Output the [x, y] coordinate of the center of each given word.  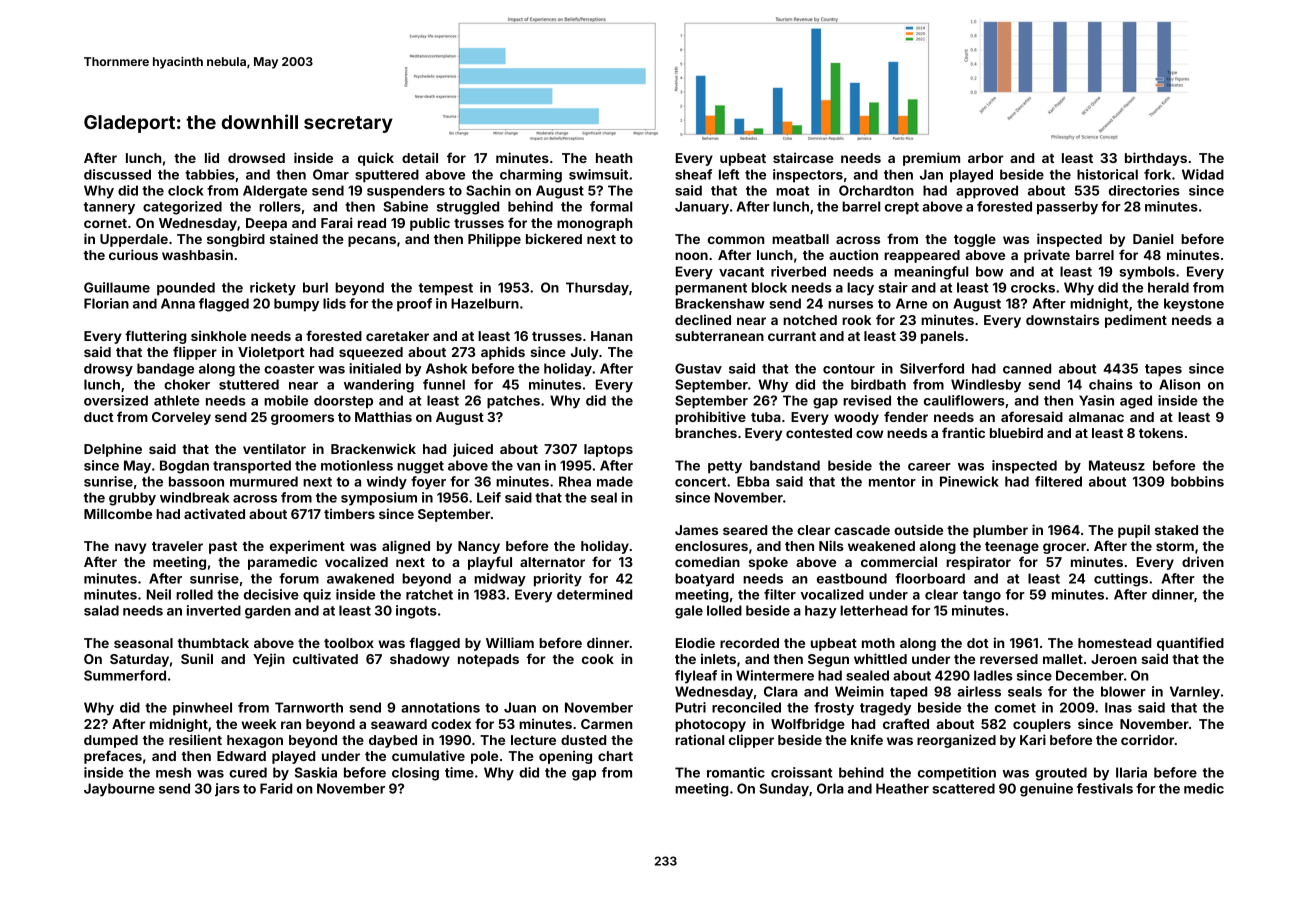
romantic [736, 772]
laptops [608, 450]
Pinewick [969, 481]
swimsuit [598, 174]
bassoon [196, 481]
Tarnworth [309, 707]
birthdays [1156, 159]
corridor [1147, 739]
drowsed [256, 158]
